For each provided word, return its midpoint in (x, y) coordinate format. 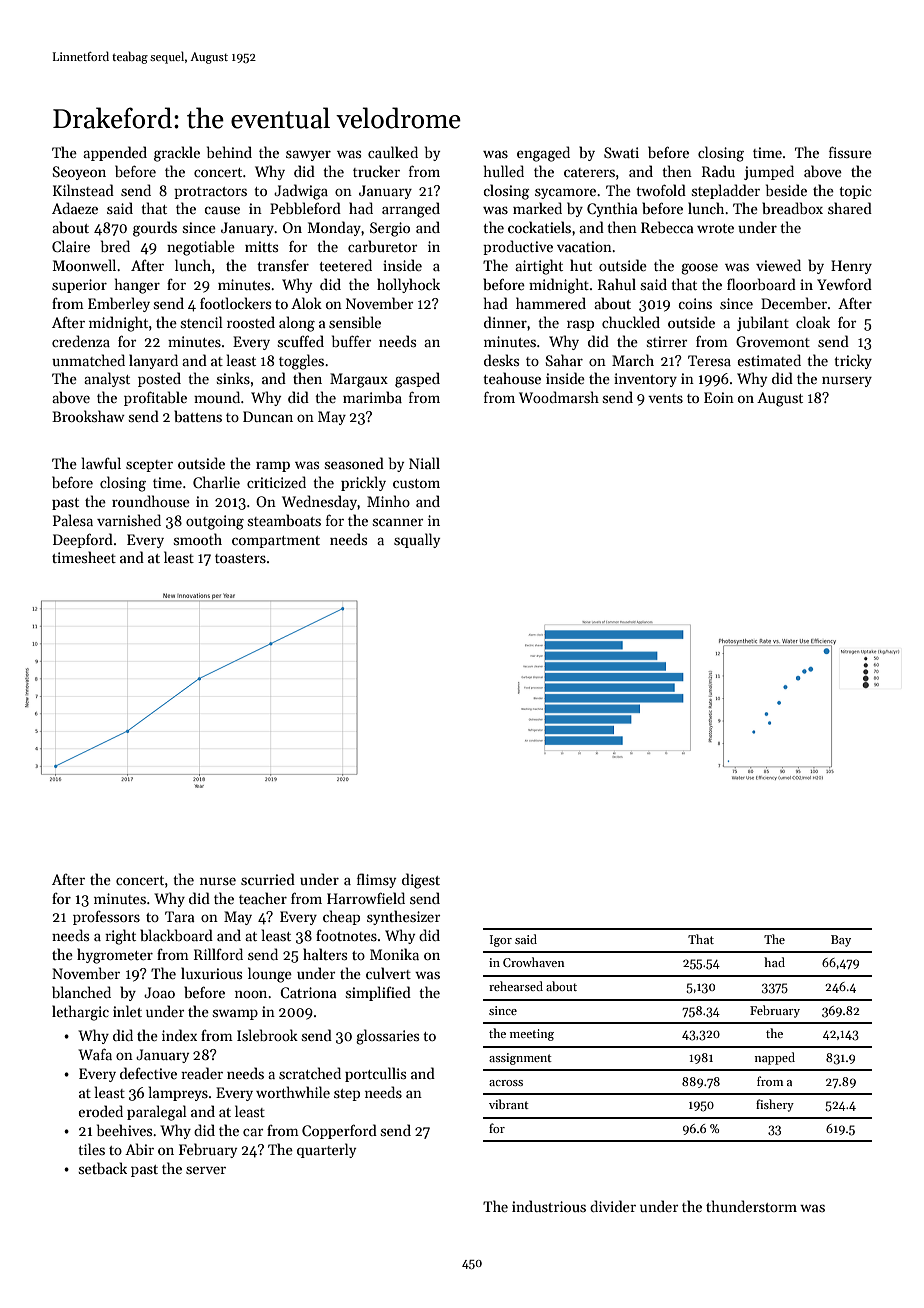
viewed (778, 265)
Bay (841, 941)
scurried (268, 879)
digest (421, 881)
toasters (240, 558)
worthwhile (293, 1092)
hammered (551, 303)
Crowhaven (534, 962)
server (206, 1170)
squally (417, 540)
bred (115, 246)
